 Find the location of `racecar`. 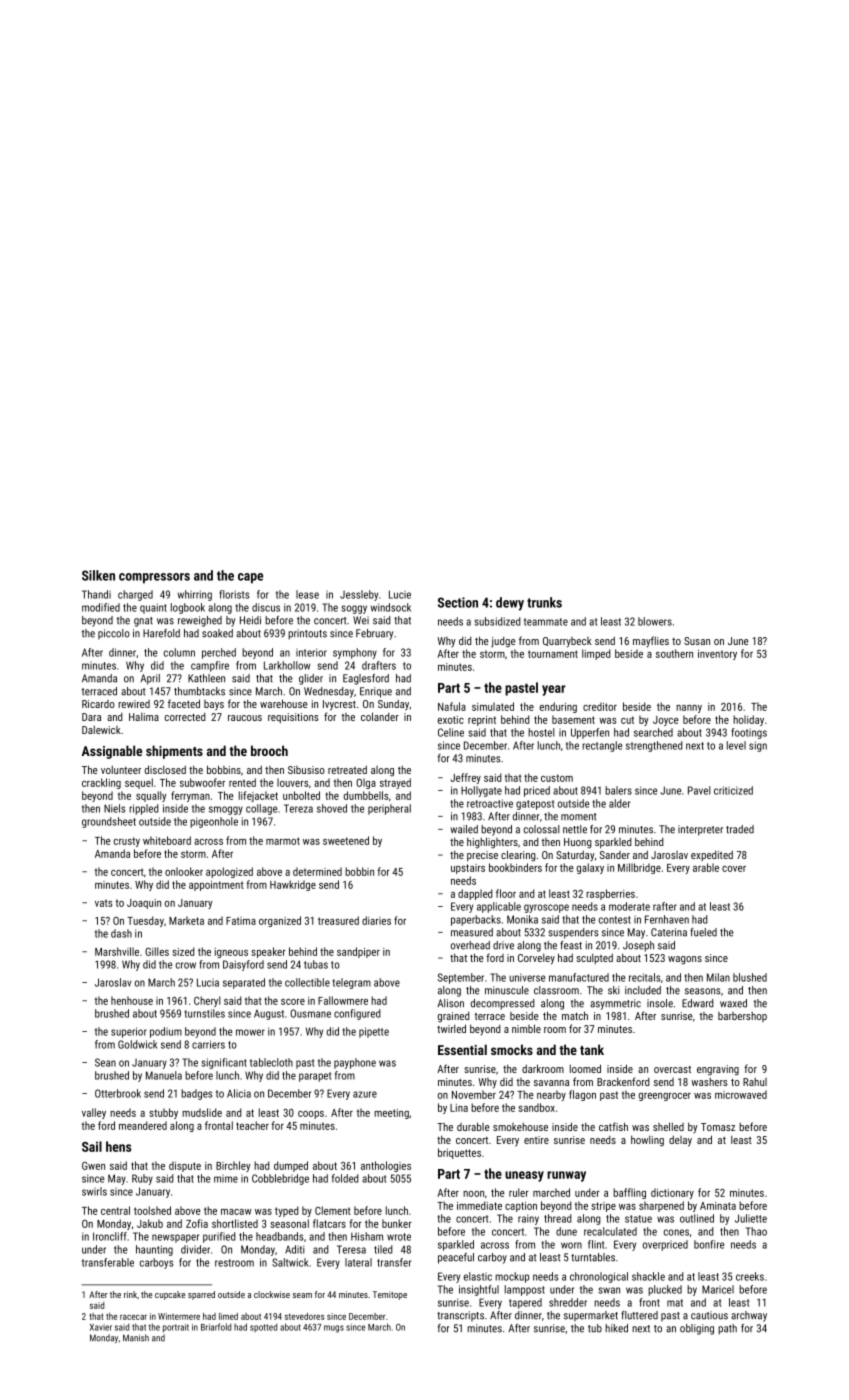

racecar is located at coordinates (133, 1317).
